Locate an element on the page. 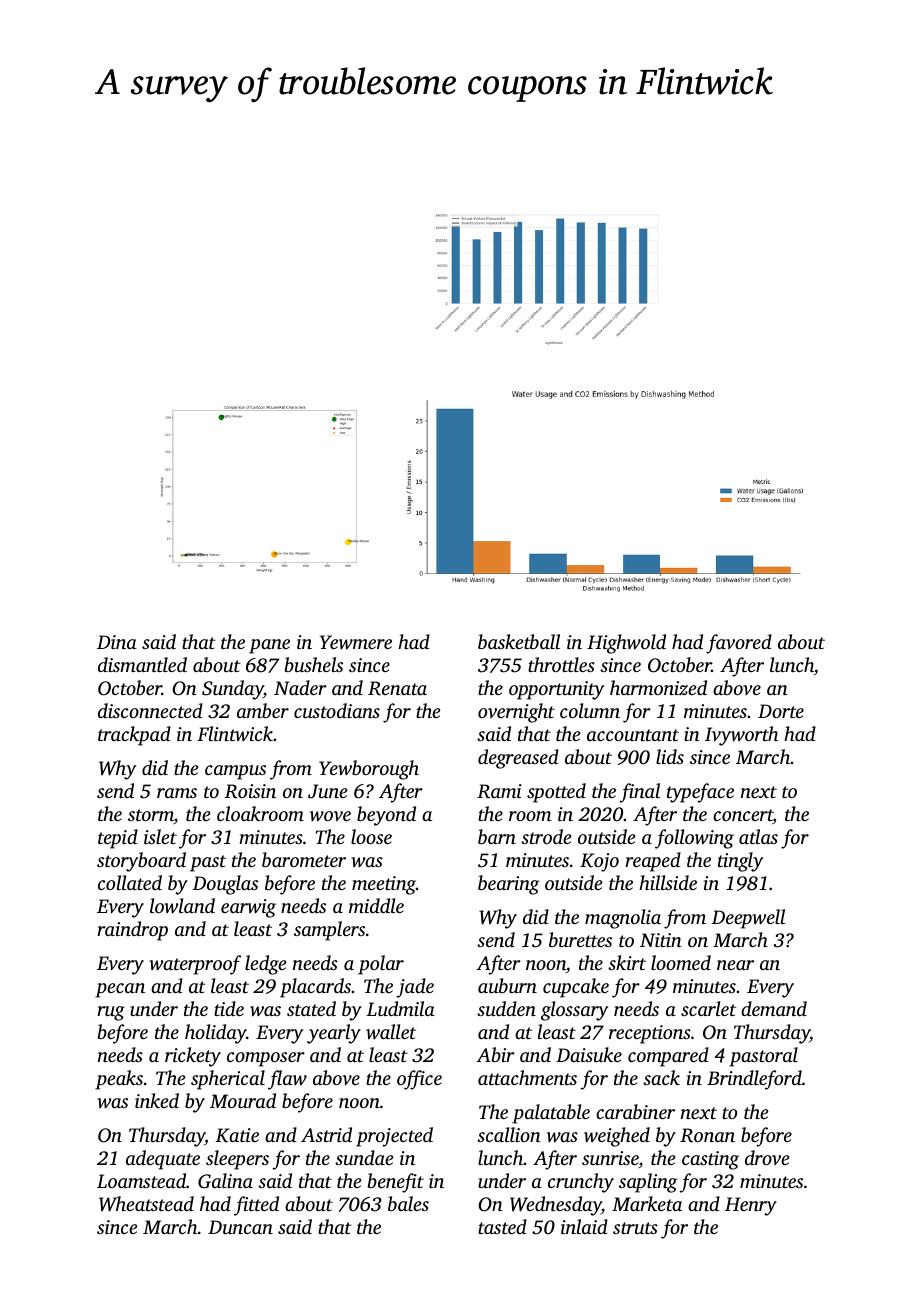 The image size is (924, 1314). Duncan is located at coordinates (240, 1227).
